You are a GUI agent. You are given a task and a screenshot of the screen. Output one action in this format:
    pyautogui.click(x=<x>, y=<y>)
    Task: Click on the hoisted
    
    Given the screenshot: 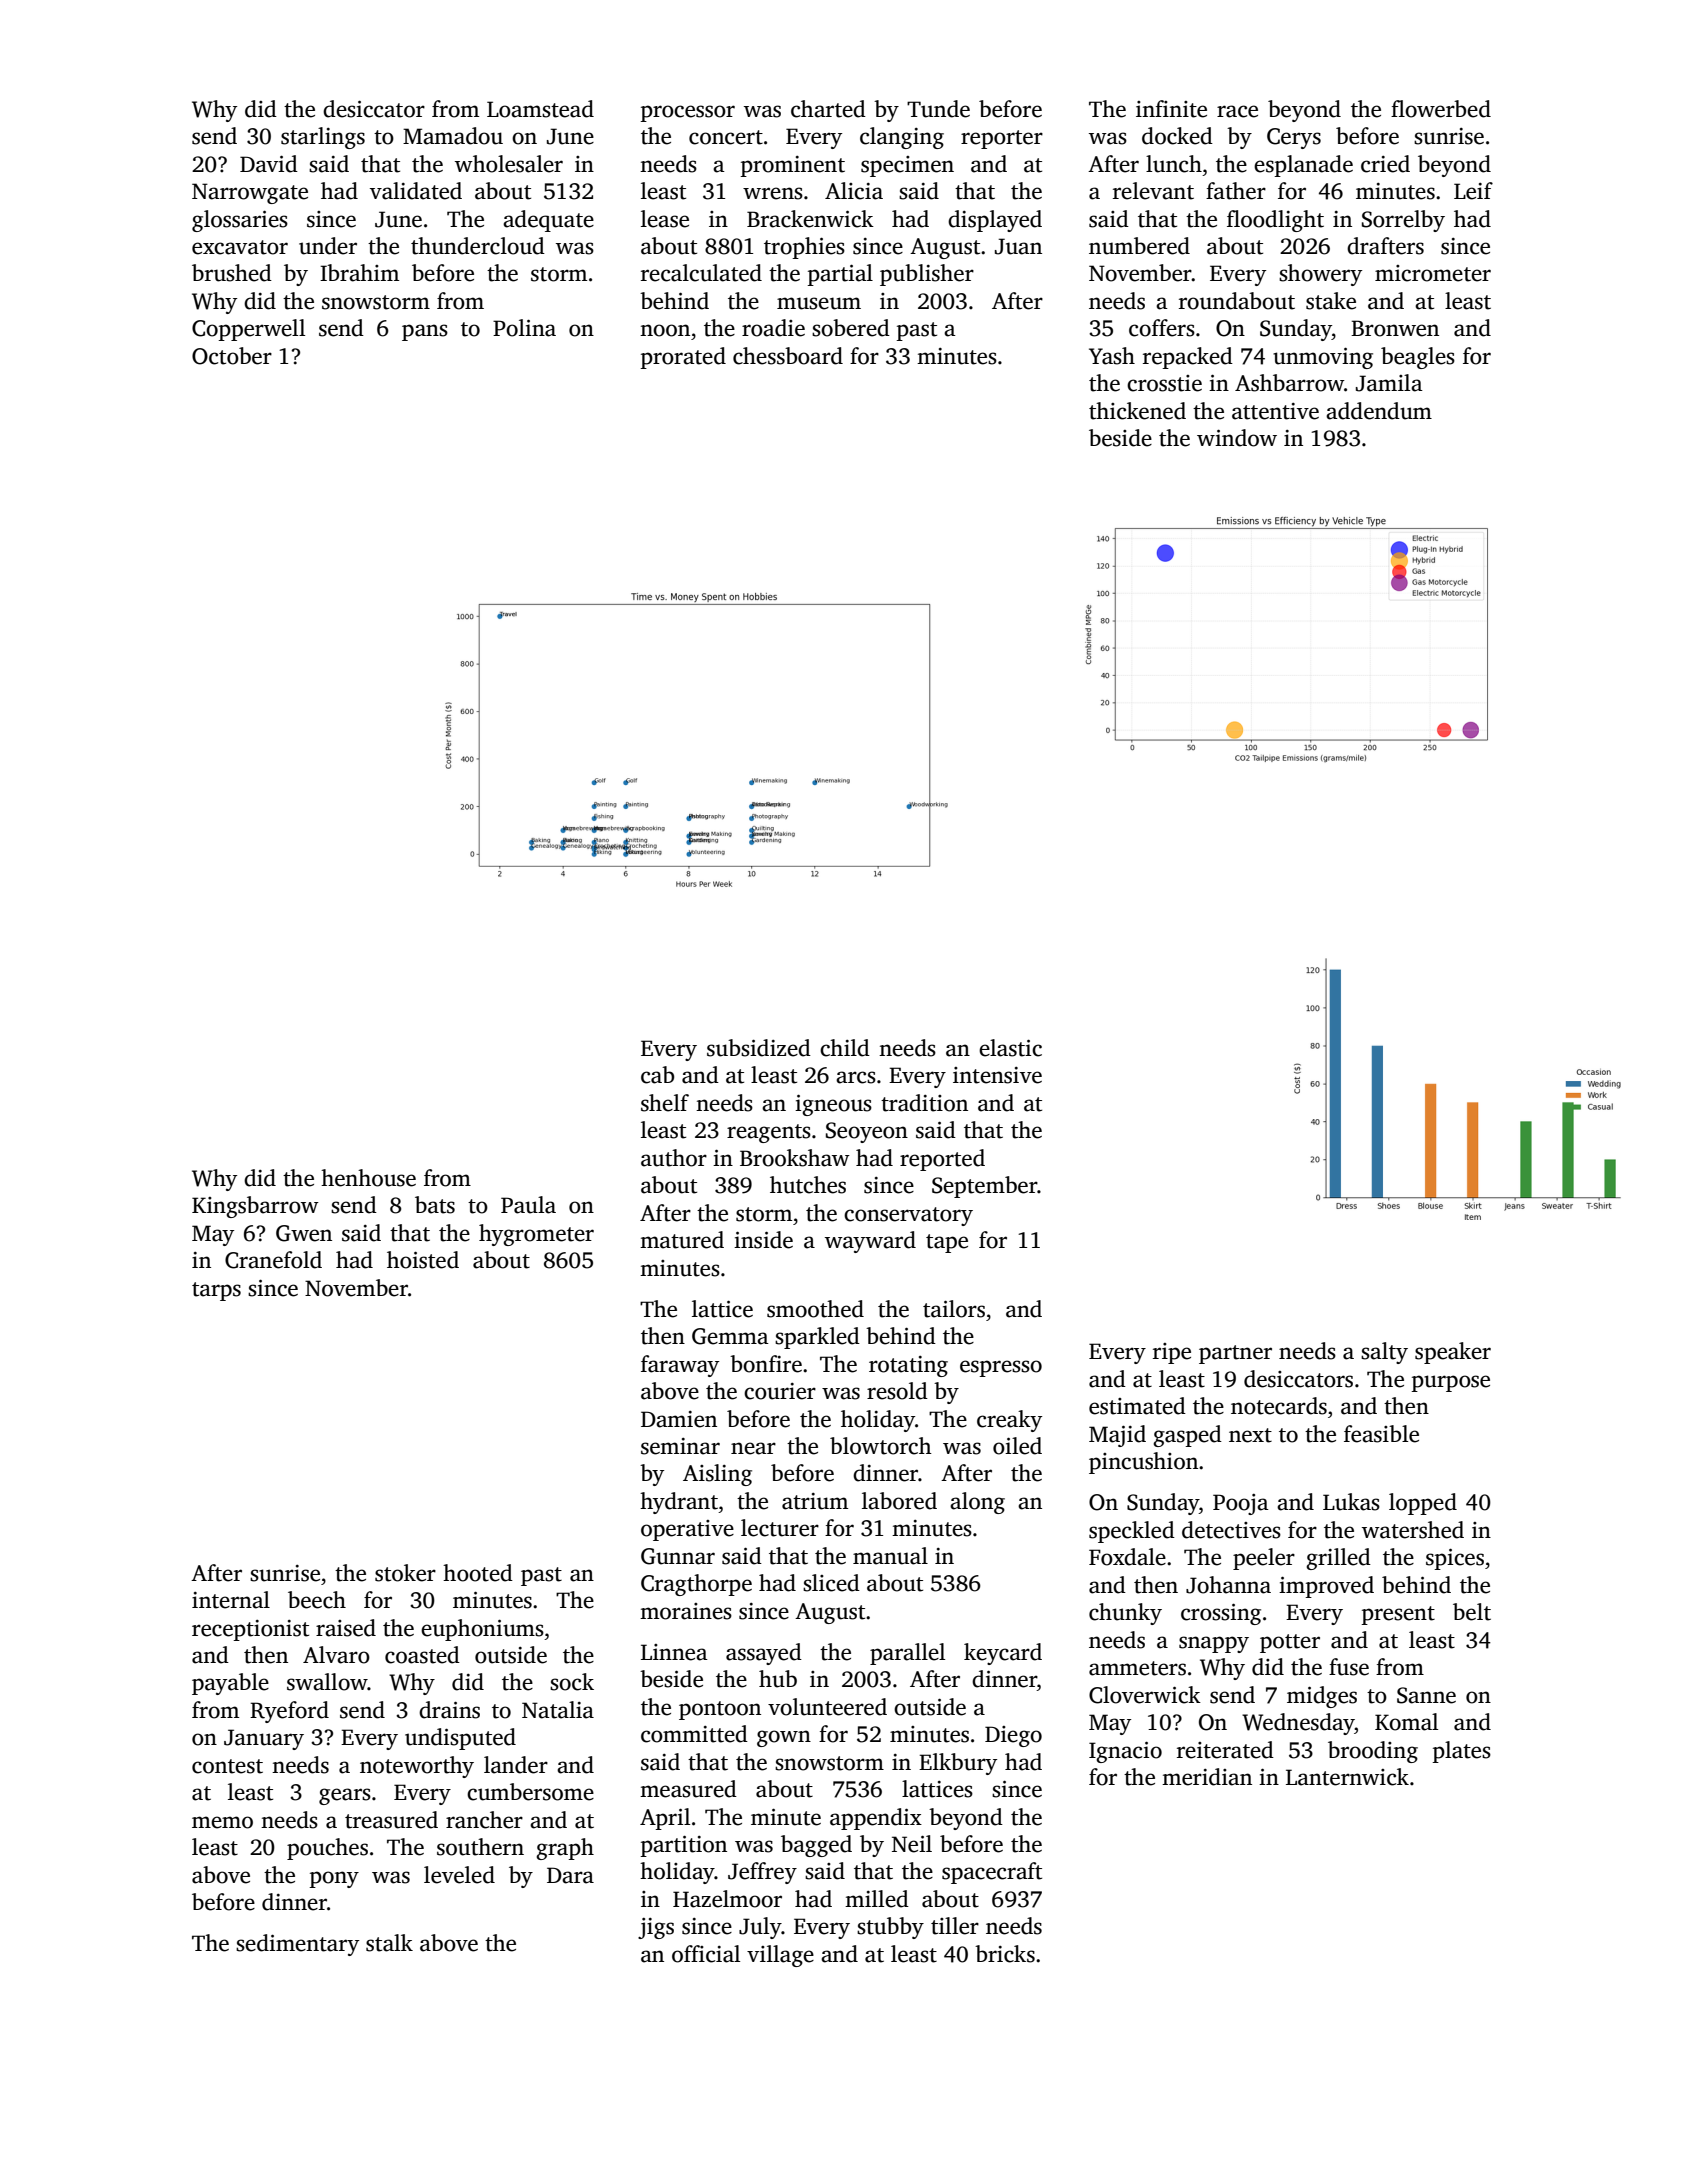 What is the action you would take?
    pyautogui.click(x=423, y=1260)
